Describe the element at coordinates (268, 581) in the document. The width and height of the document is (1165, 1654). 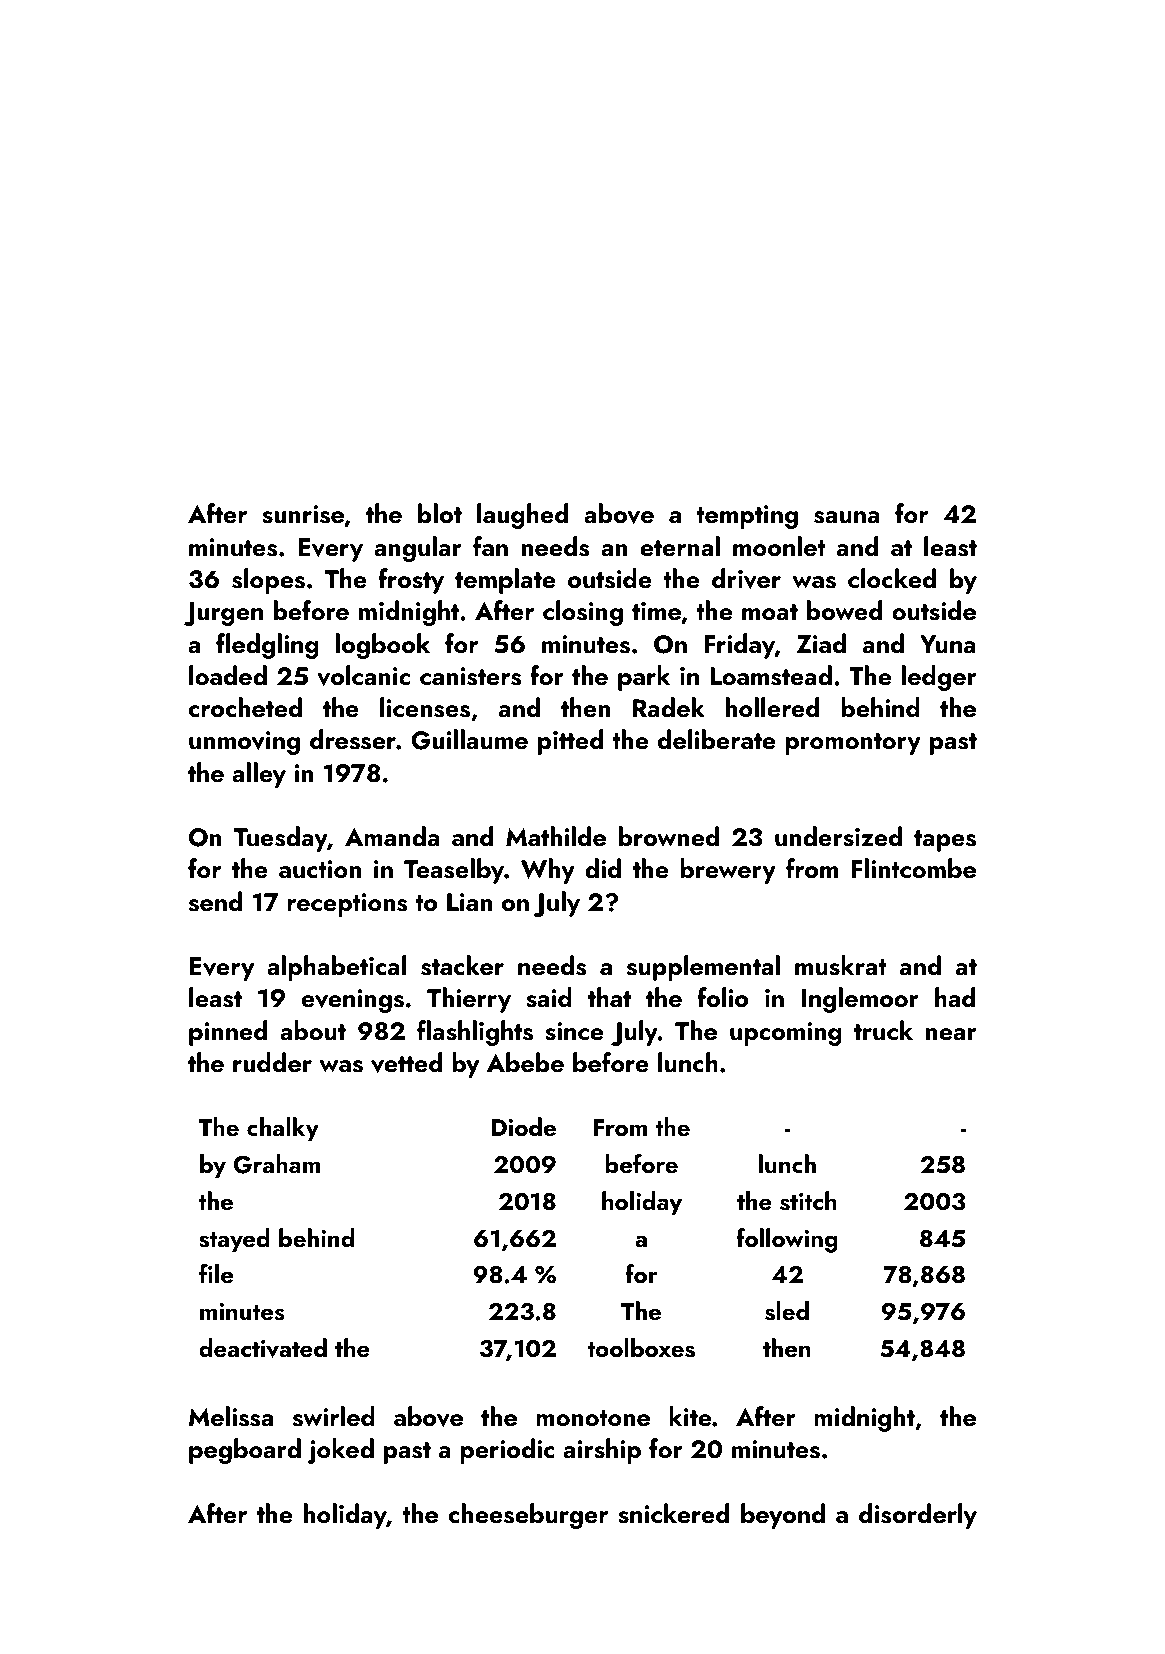
I see `slopes` at that location.
